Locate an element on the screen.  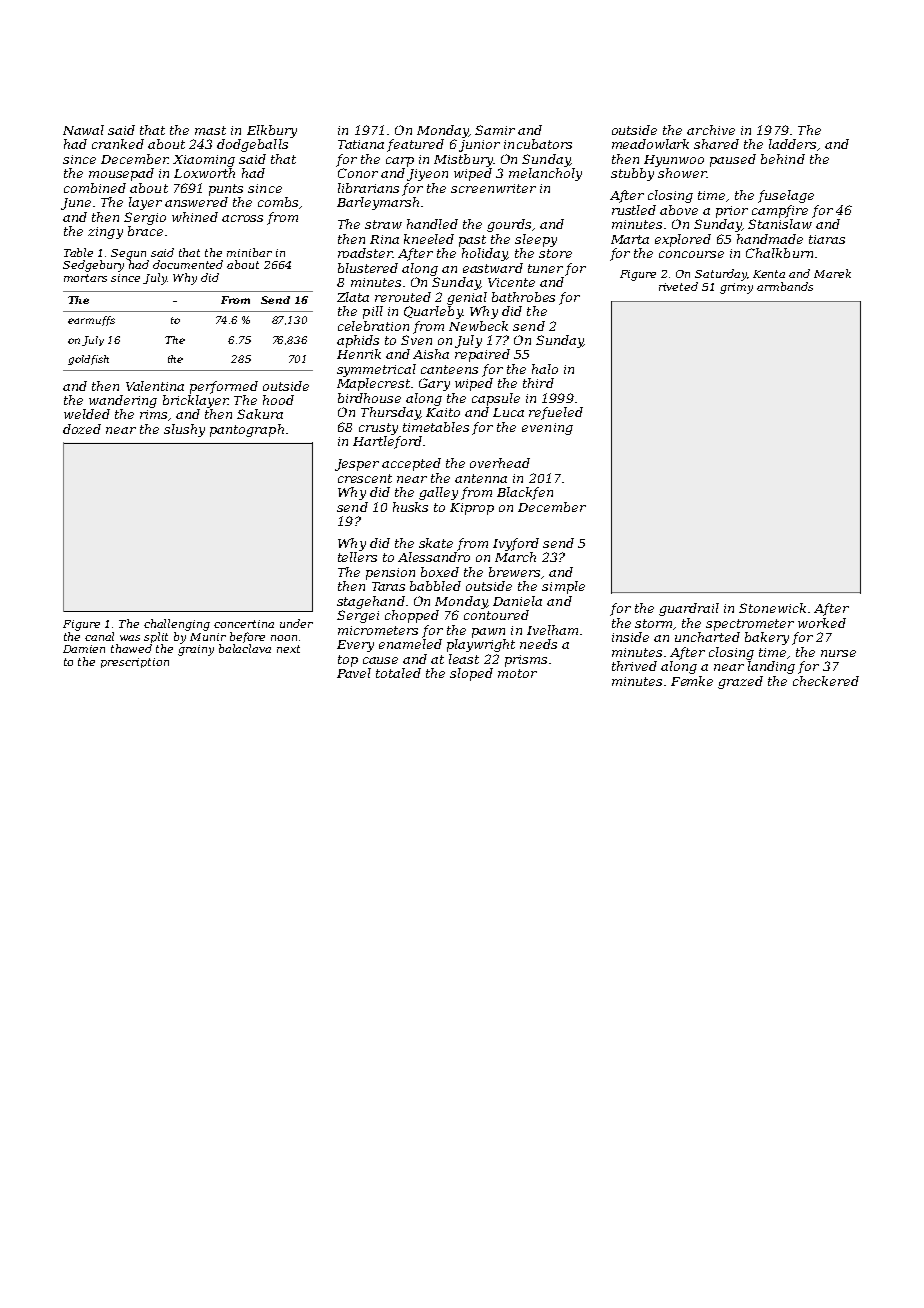
needs is located at coordinates (538, 644).
